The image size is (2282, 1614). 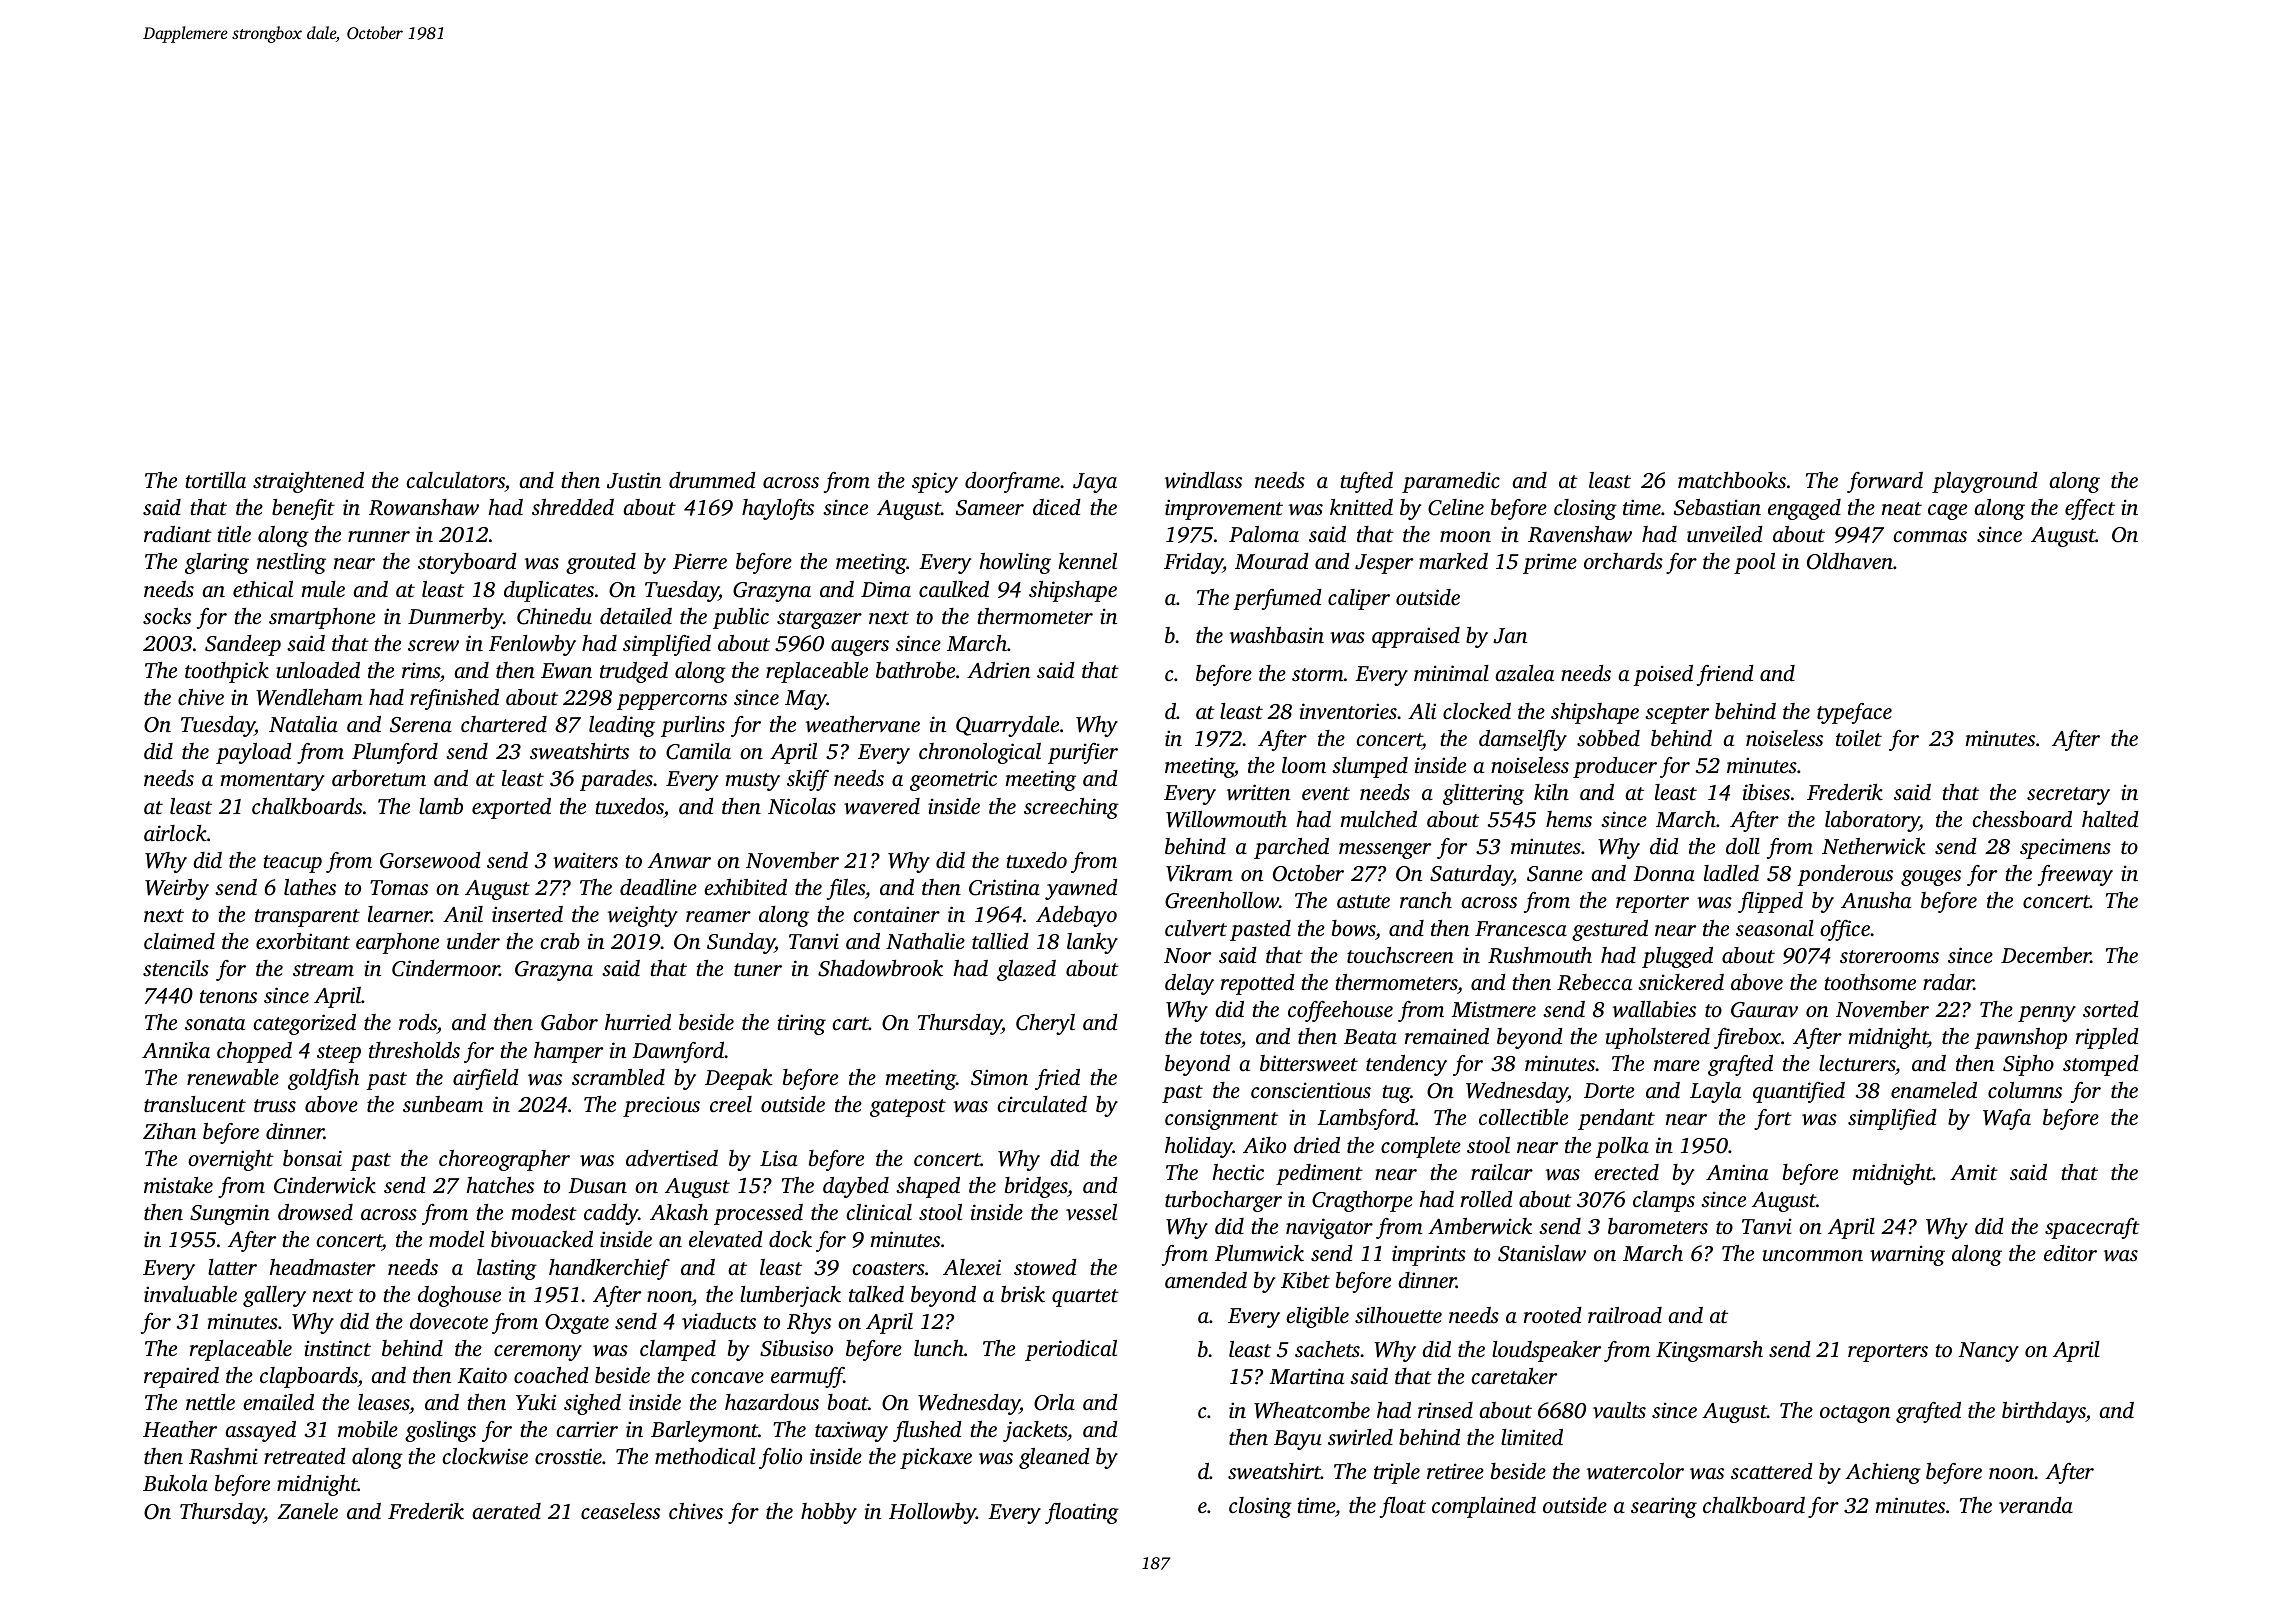 I want to click on navigator, so click(x=1329, y=1228).
